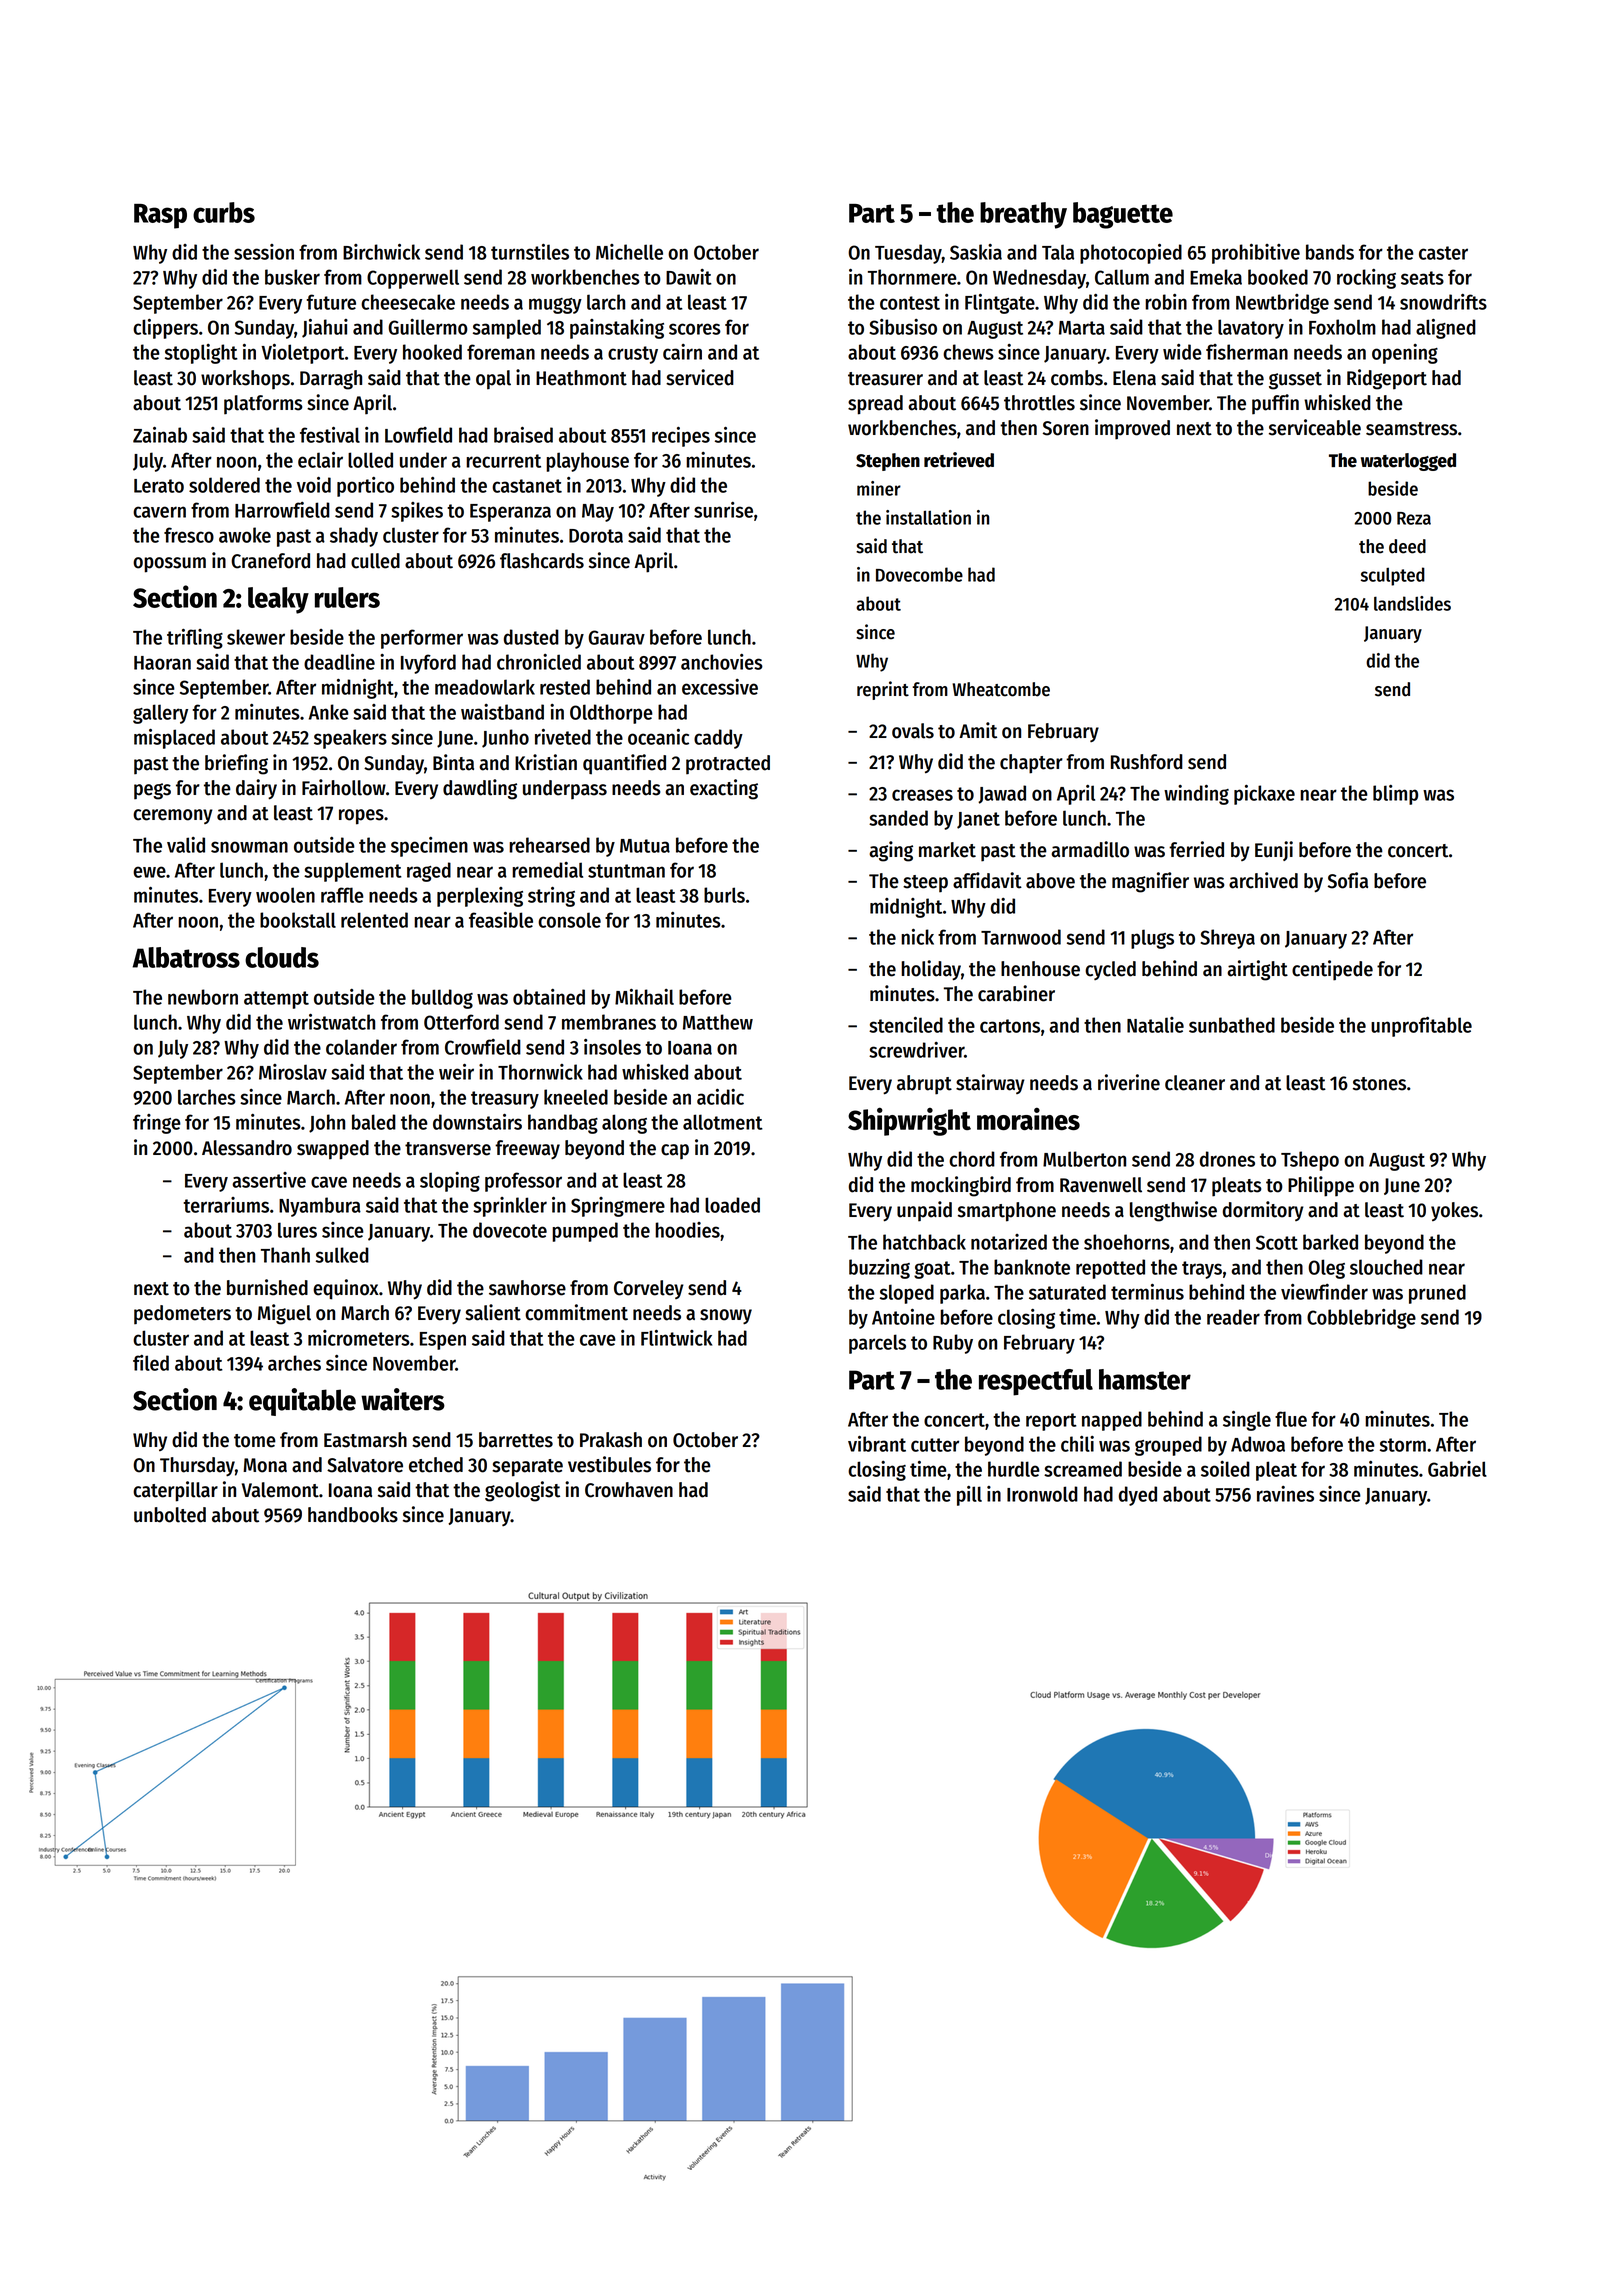  I want to click on Callum, so click(1122, 277).
